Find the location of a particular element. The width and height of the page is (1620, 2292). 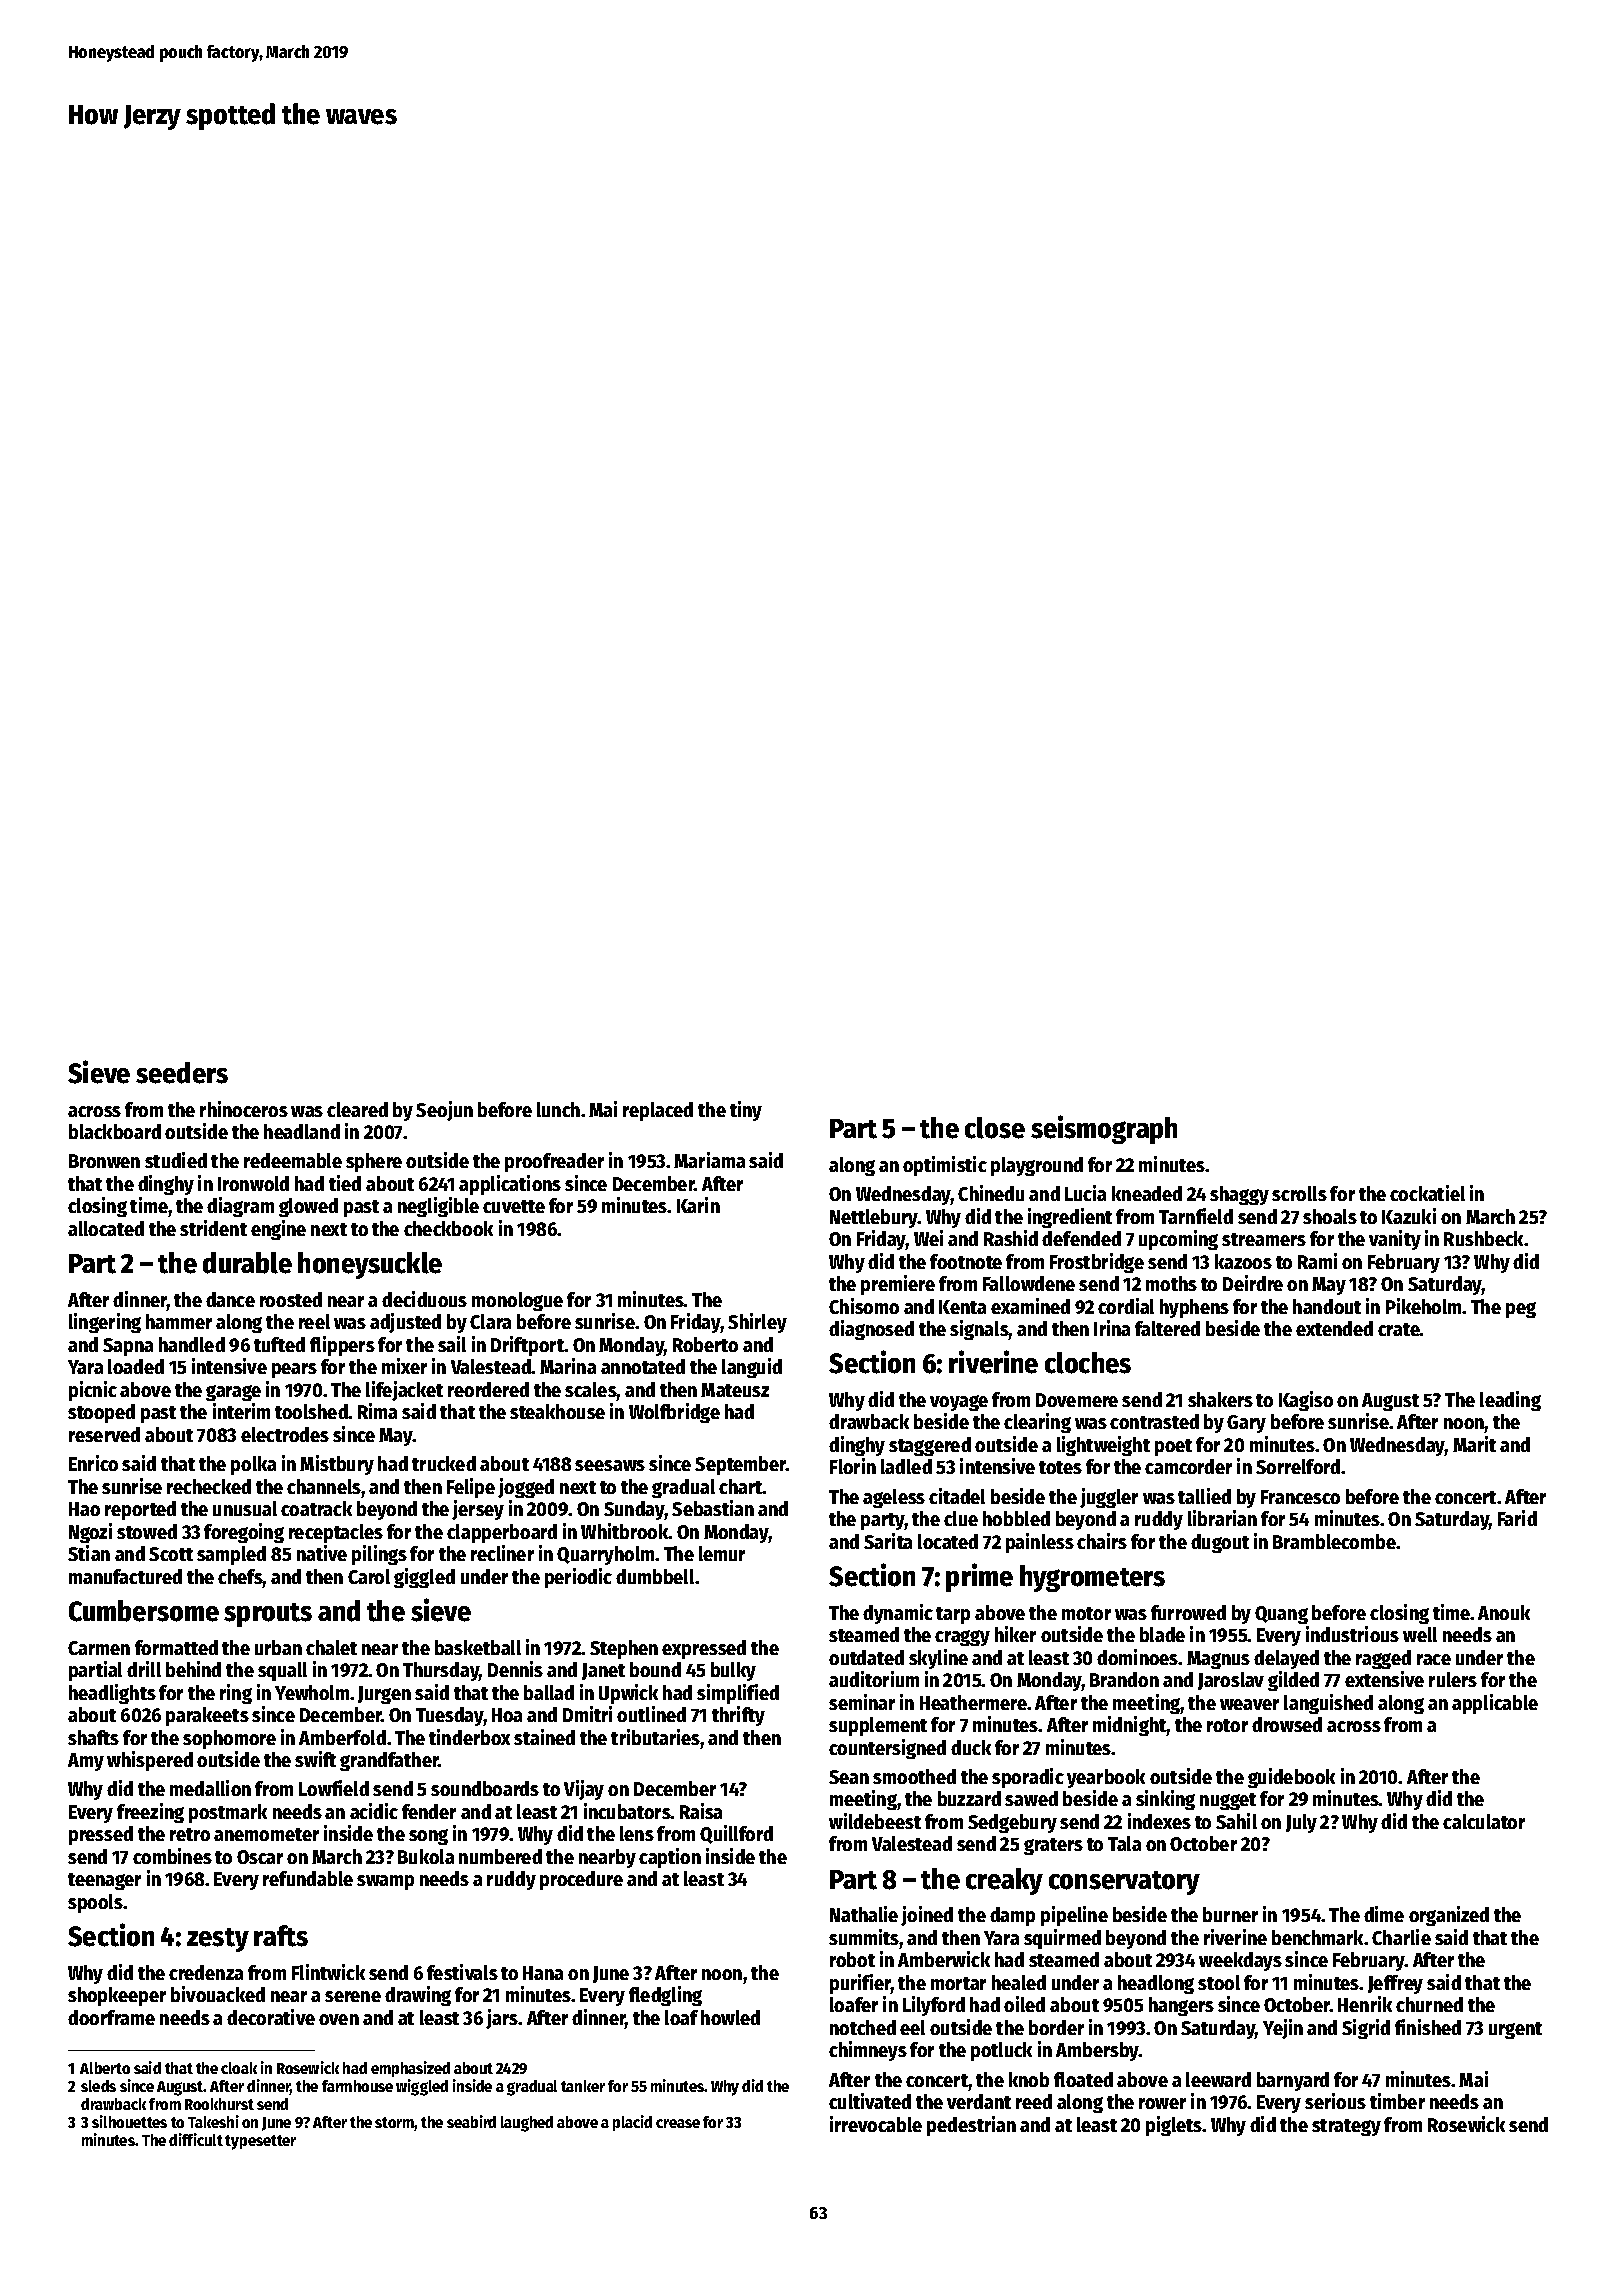

festivals is located at coordinates (462, 1972).
